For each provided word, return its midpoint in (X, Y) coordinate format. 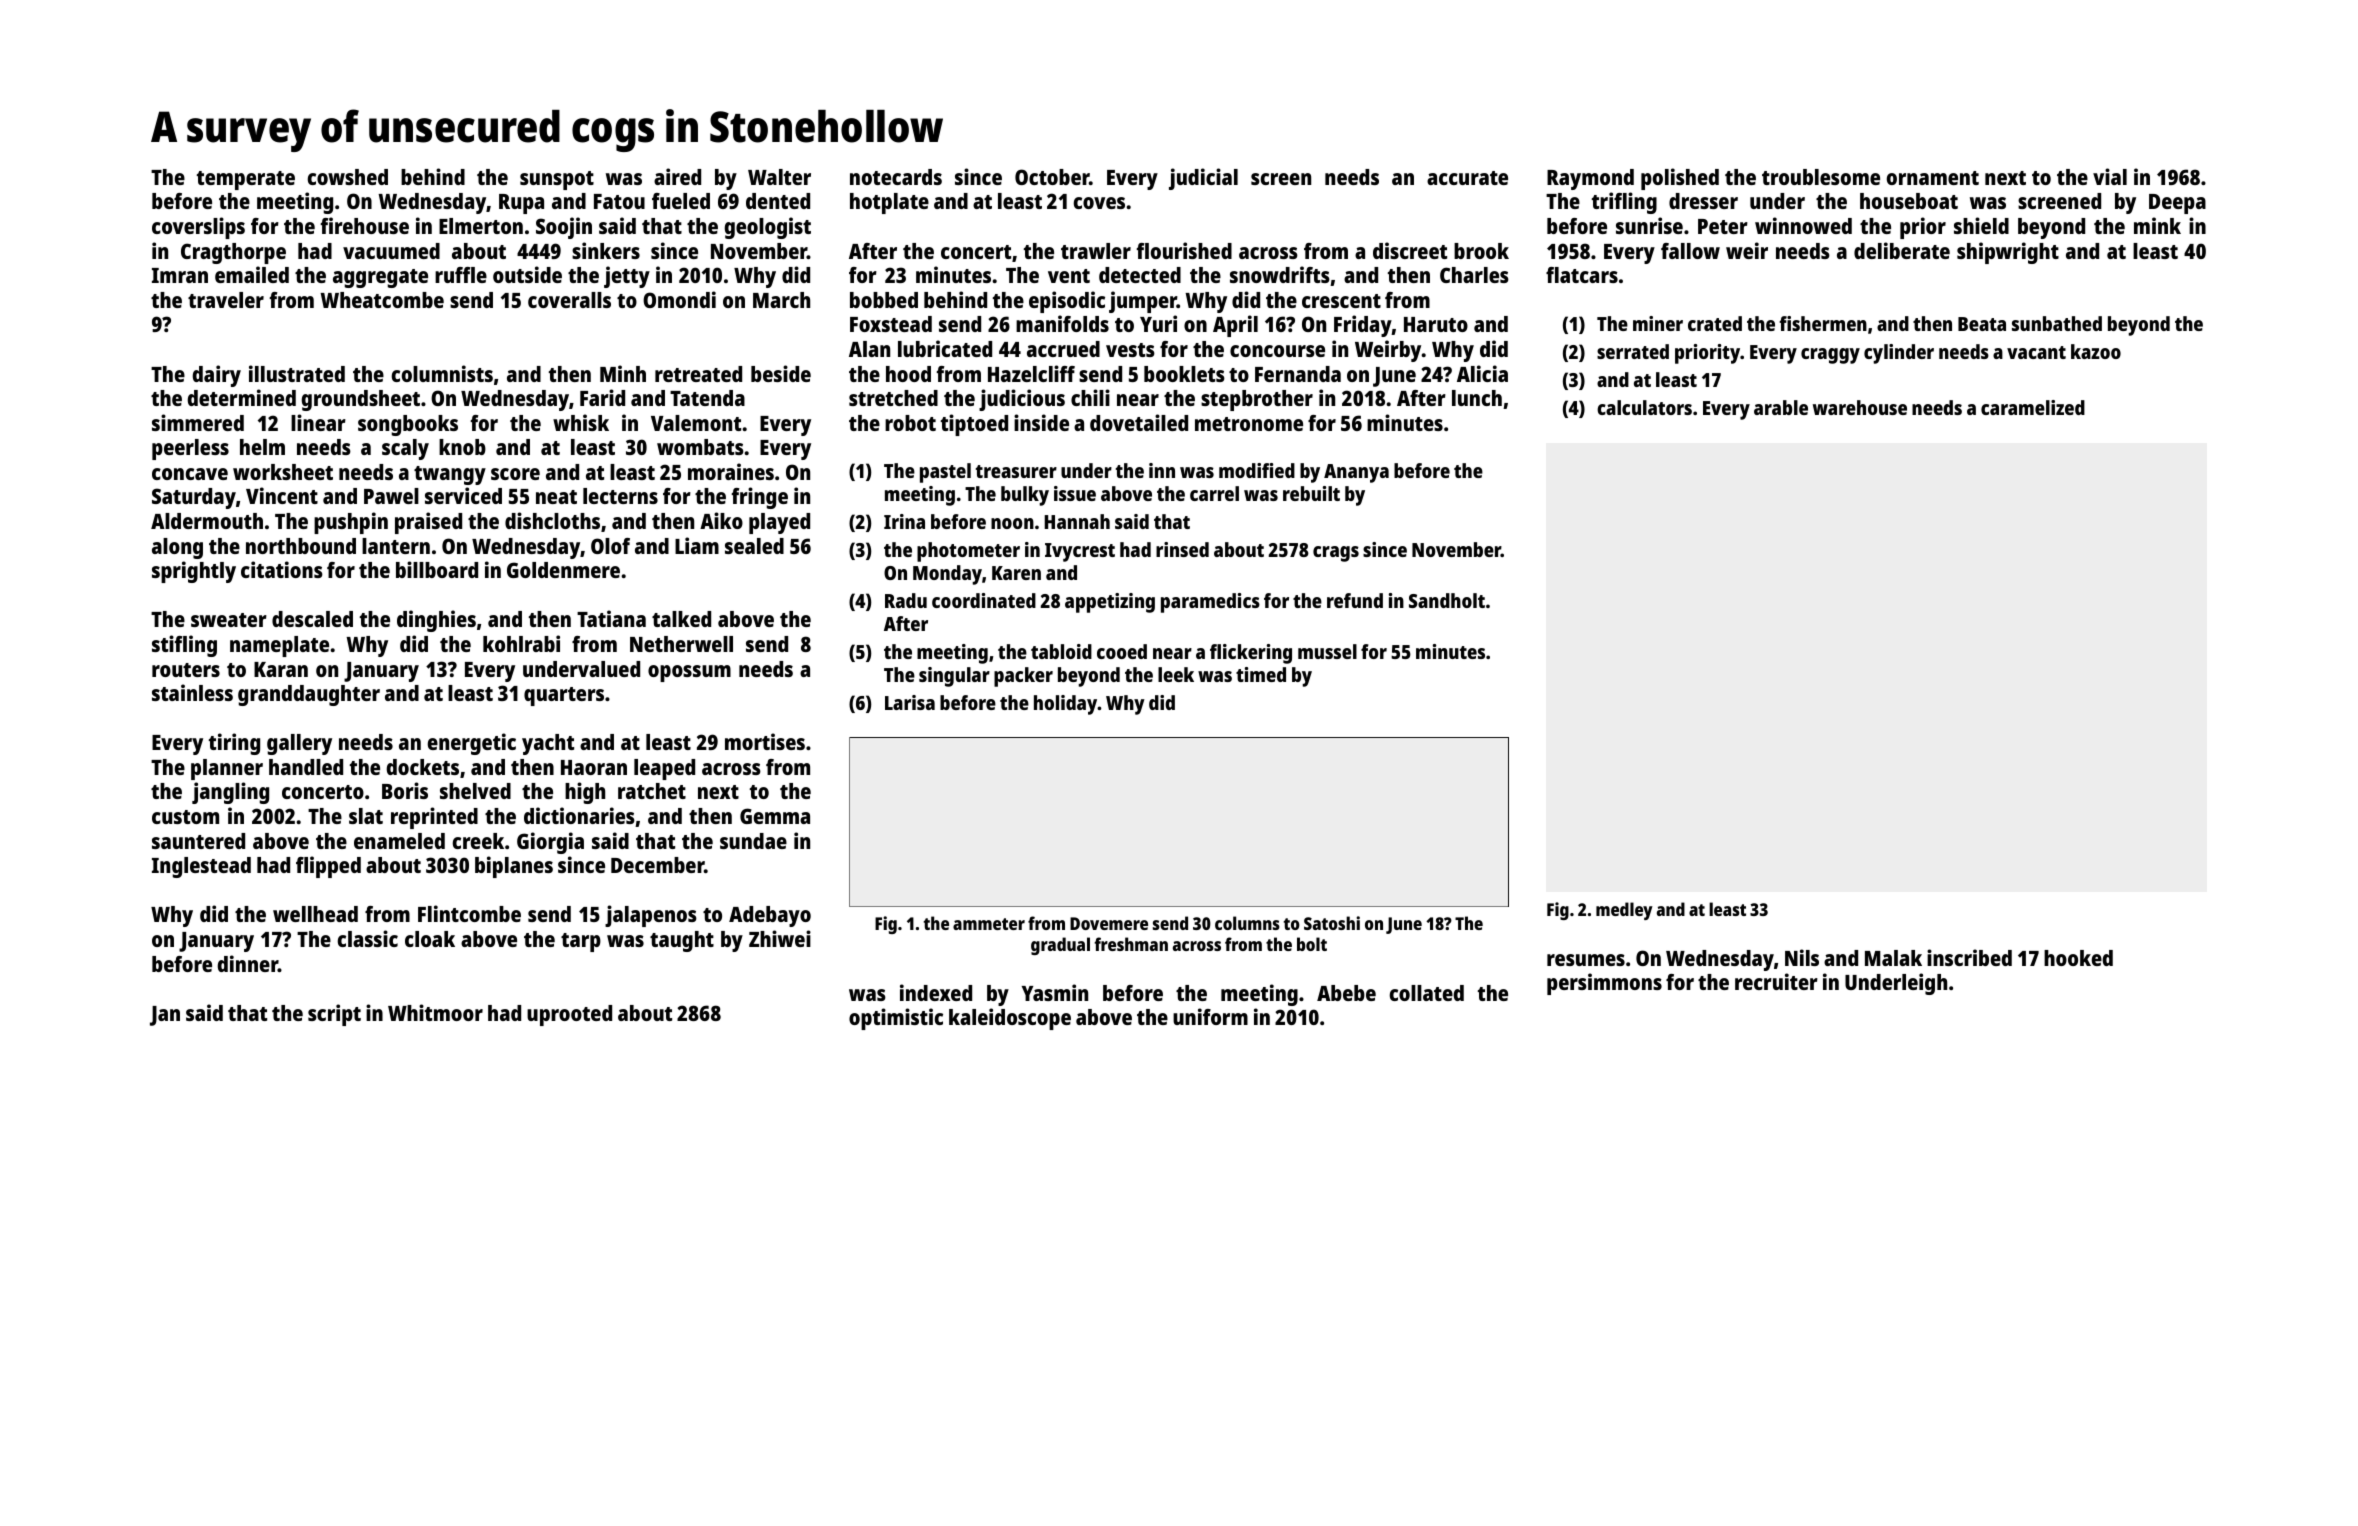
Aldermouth (207, 521)
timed (1261, 674)
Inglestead (201, 867)
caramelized (2033, 407)
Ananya (1356, 473)
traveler (226, 300)
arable (1781, 407)
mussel (1327, 651)
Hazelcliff (1031, 373)
